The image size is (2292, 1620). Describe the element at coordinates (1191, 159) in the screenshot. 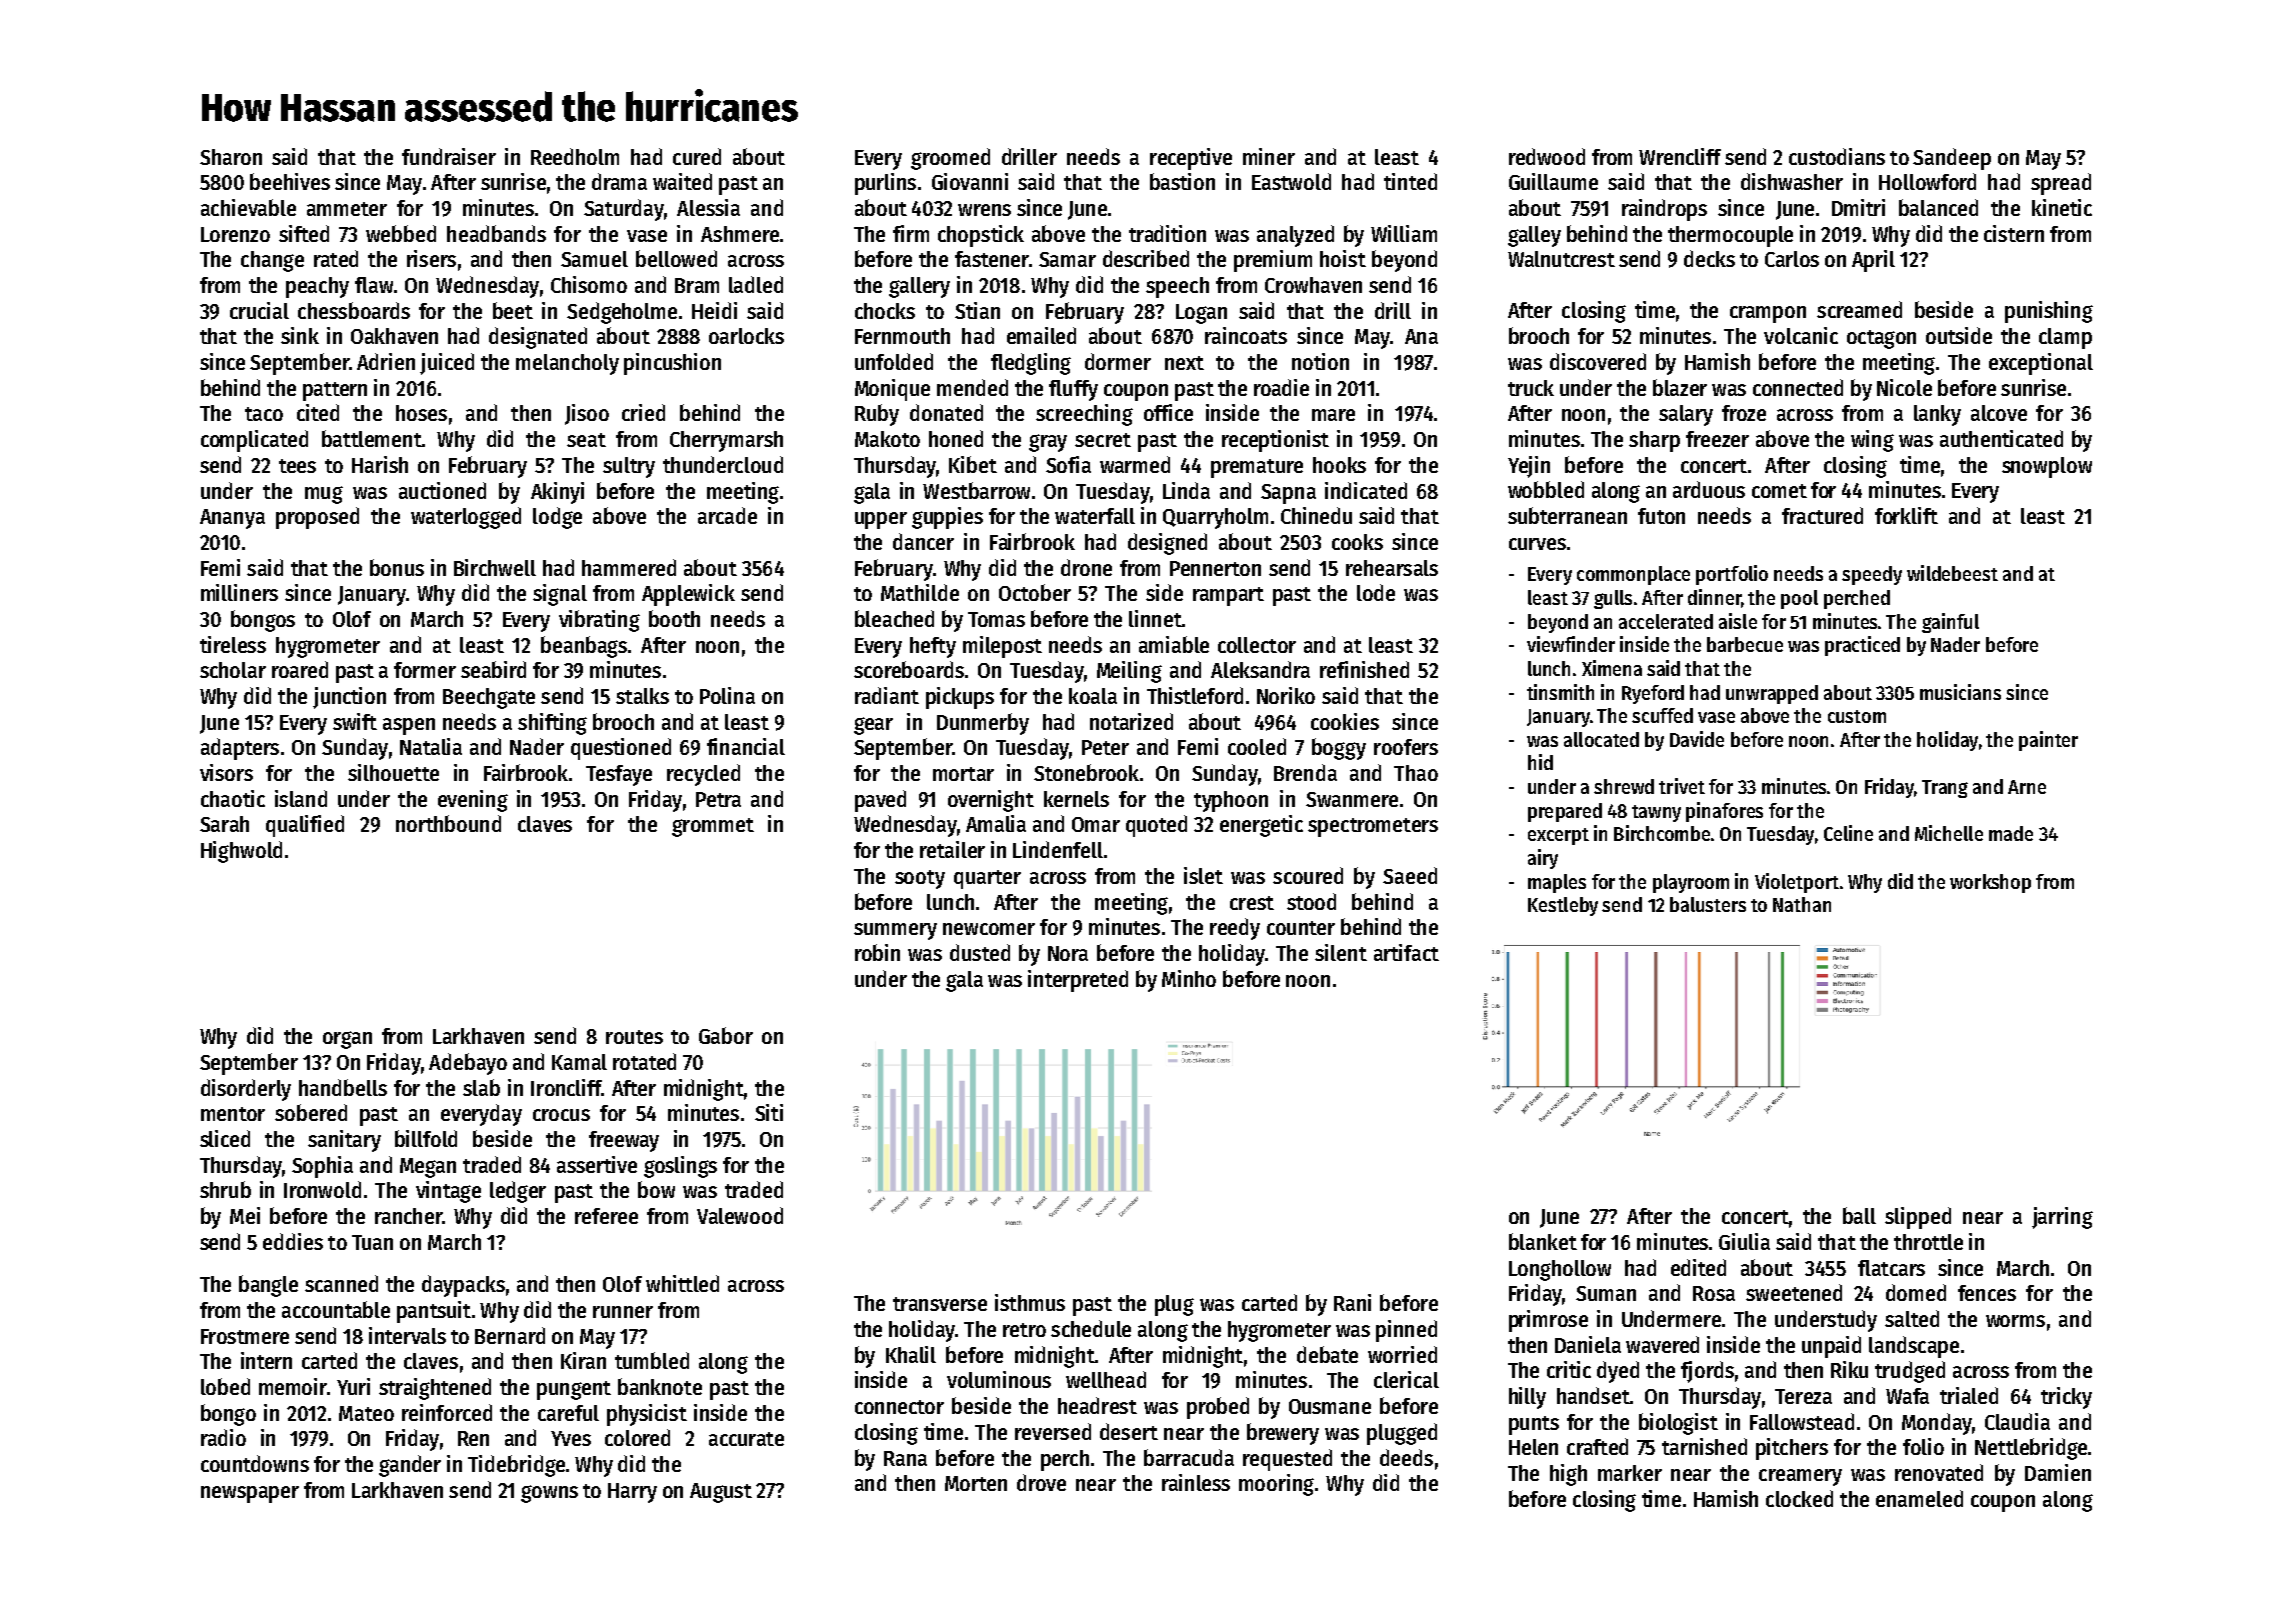

I see `receptive` at that location.
